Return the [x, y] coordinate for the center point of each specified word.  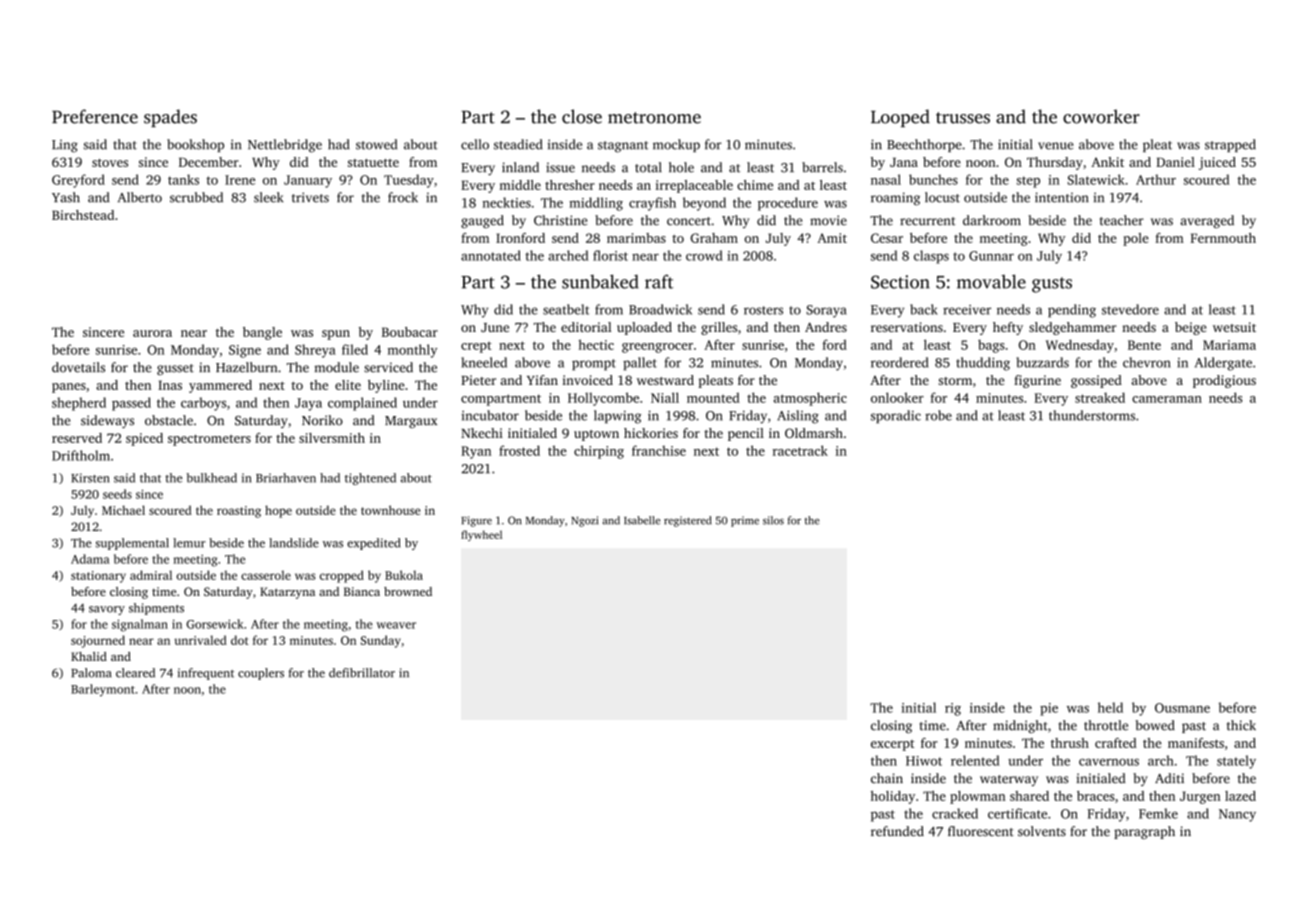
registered [688, 521]
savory [107, 610]
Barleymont [103, 690]
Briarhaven [286, 478]
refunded [897, 831]
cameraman [1167, 399]
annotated [491, 255]
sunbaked [600, 281]
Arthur [1156, 179]
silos [773, 520]
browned [408, 591]
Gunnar [991, 256]
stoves [110, 163]
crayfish [652, 204]
